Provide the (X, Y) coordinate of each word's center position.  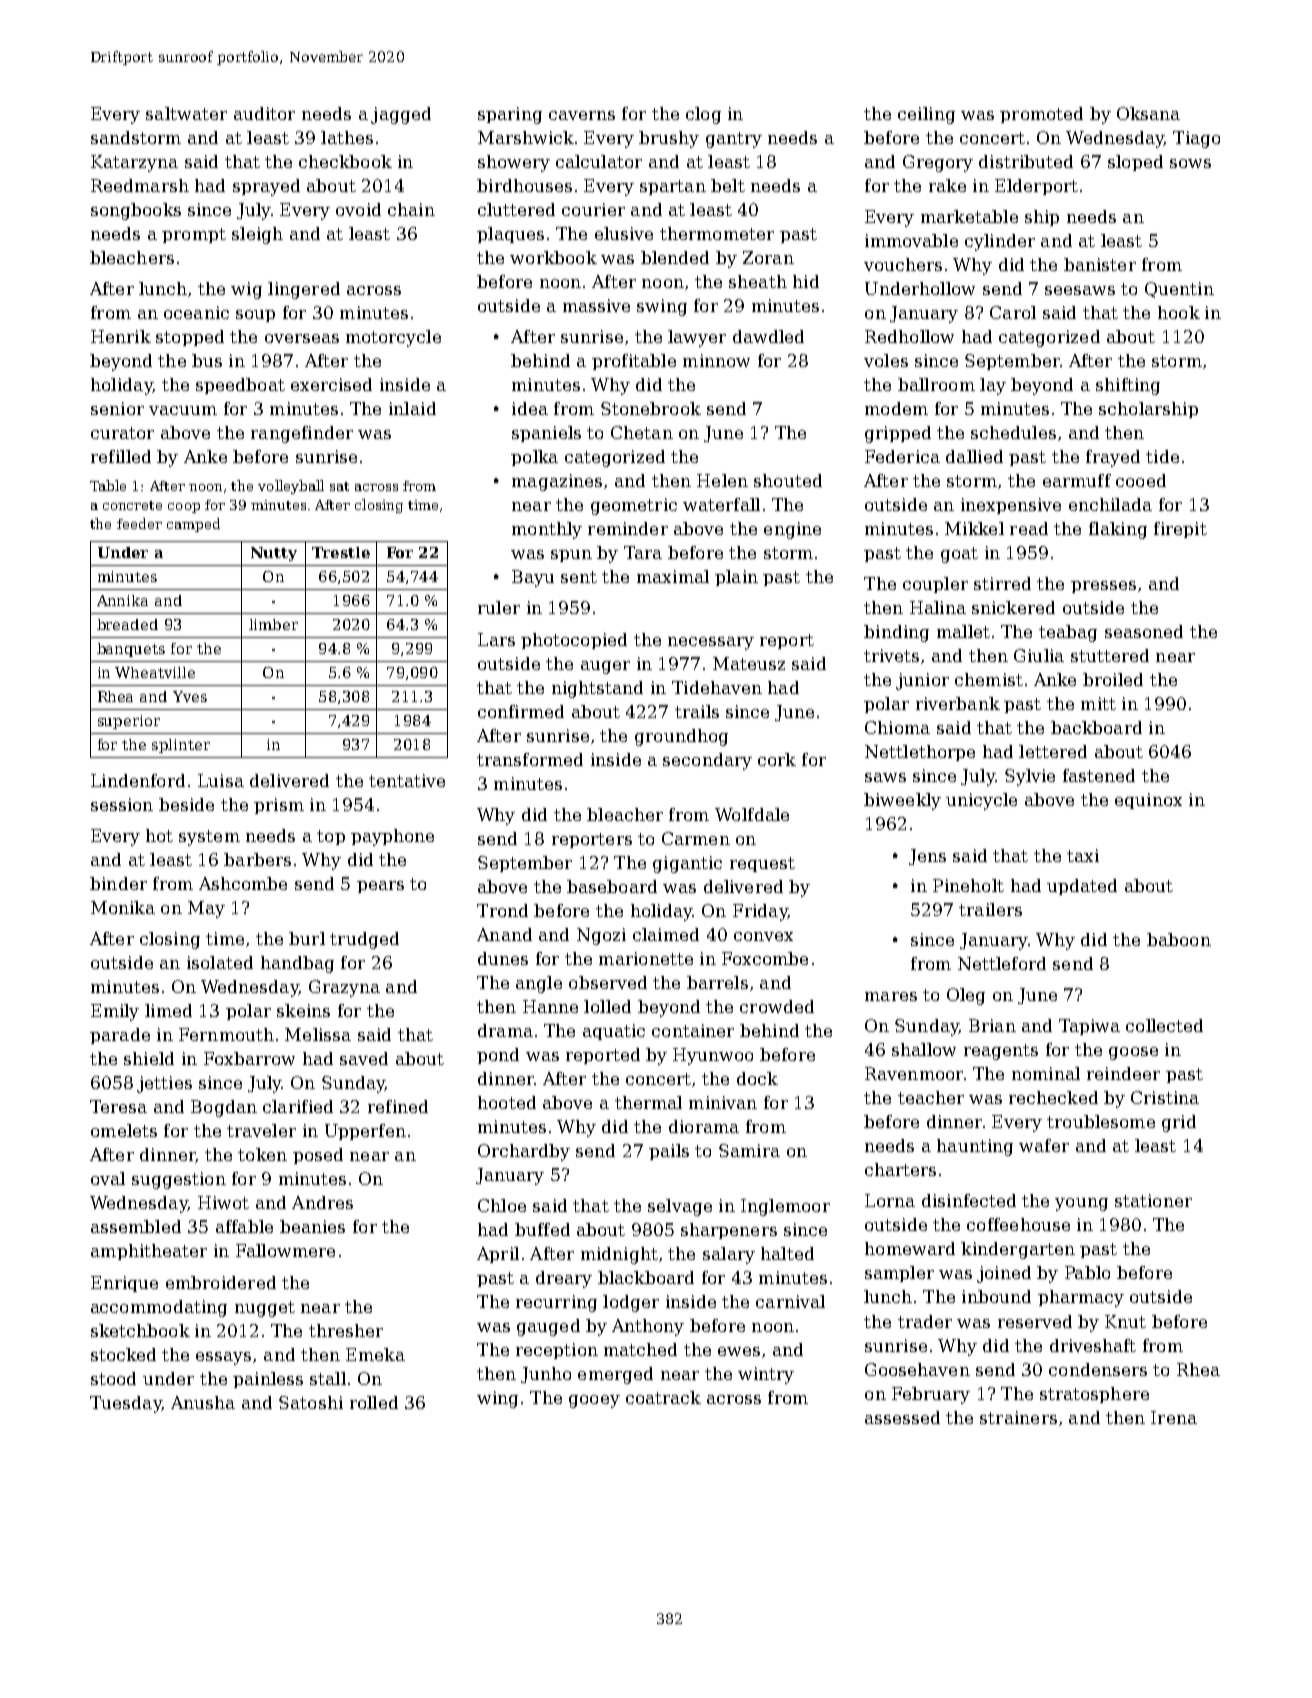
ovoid (358, 209)
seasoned (1144, 631)
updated (1082, 887)
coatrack (663, 1397)
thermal (648, 1102)
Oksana (1148, 113)
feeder (139, 523)
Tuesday (125, 1404)
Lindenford (138, 780)
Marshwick (526, 137)
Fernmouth (226, 1034)
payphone (392, 837)
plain (736, 578)
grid (1179, 1123)
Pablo (1087, 1272)
